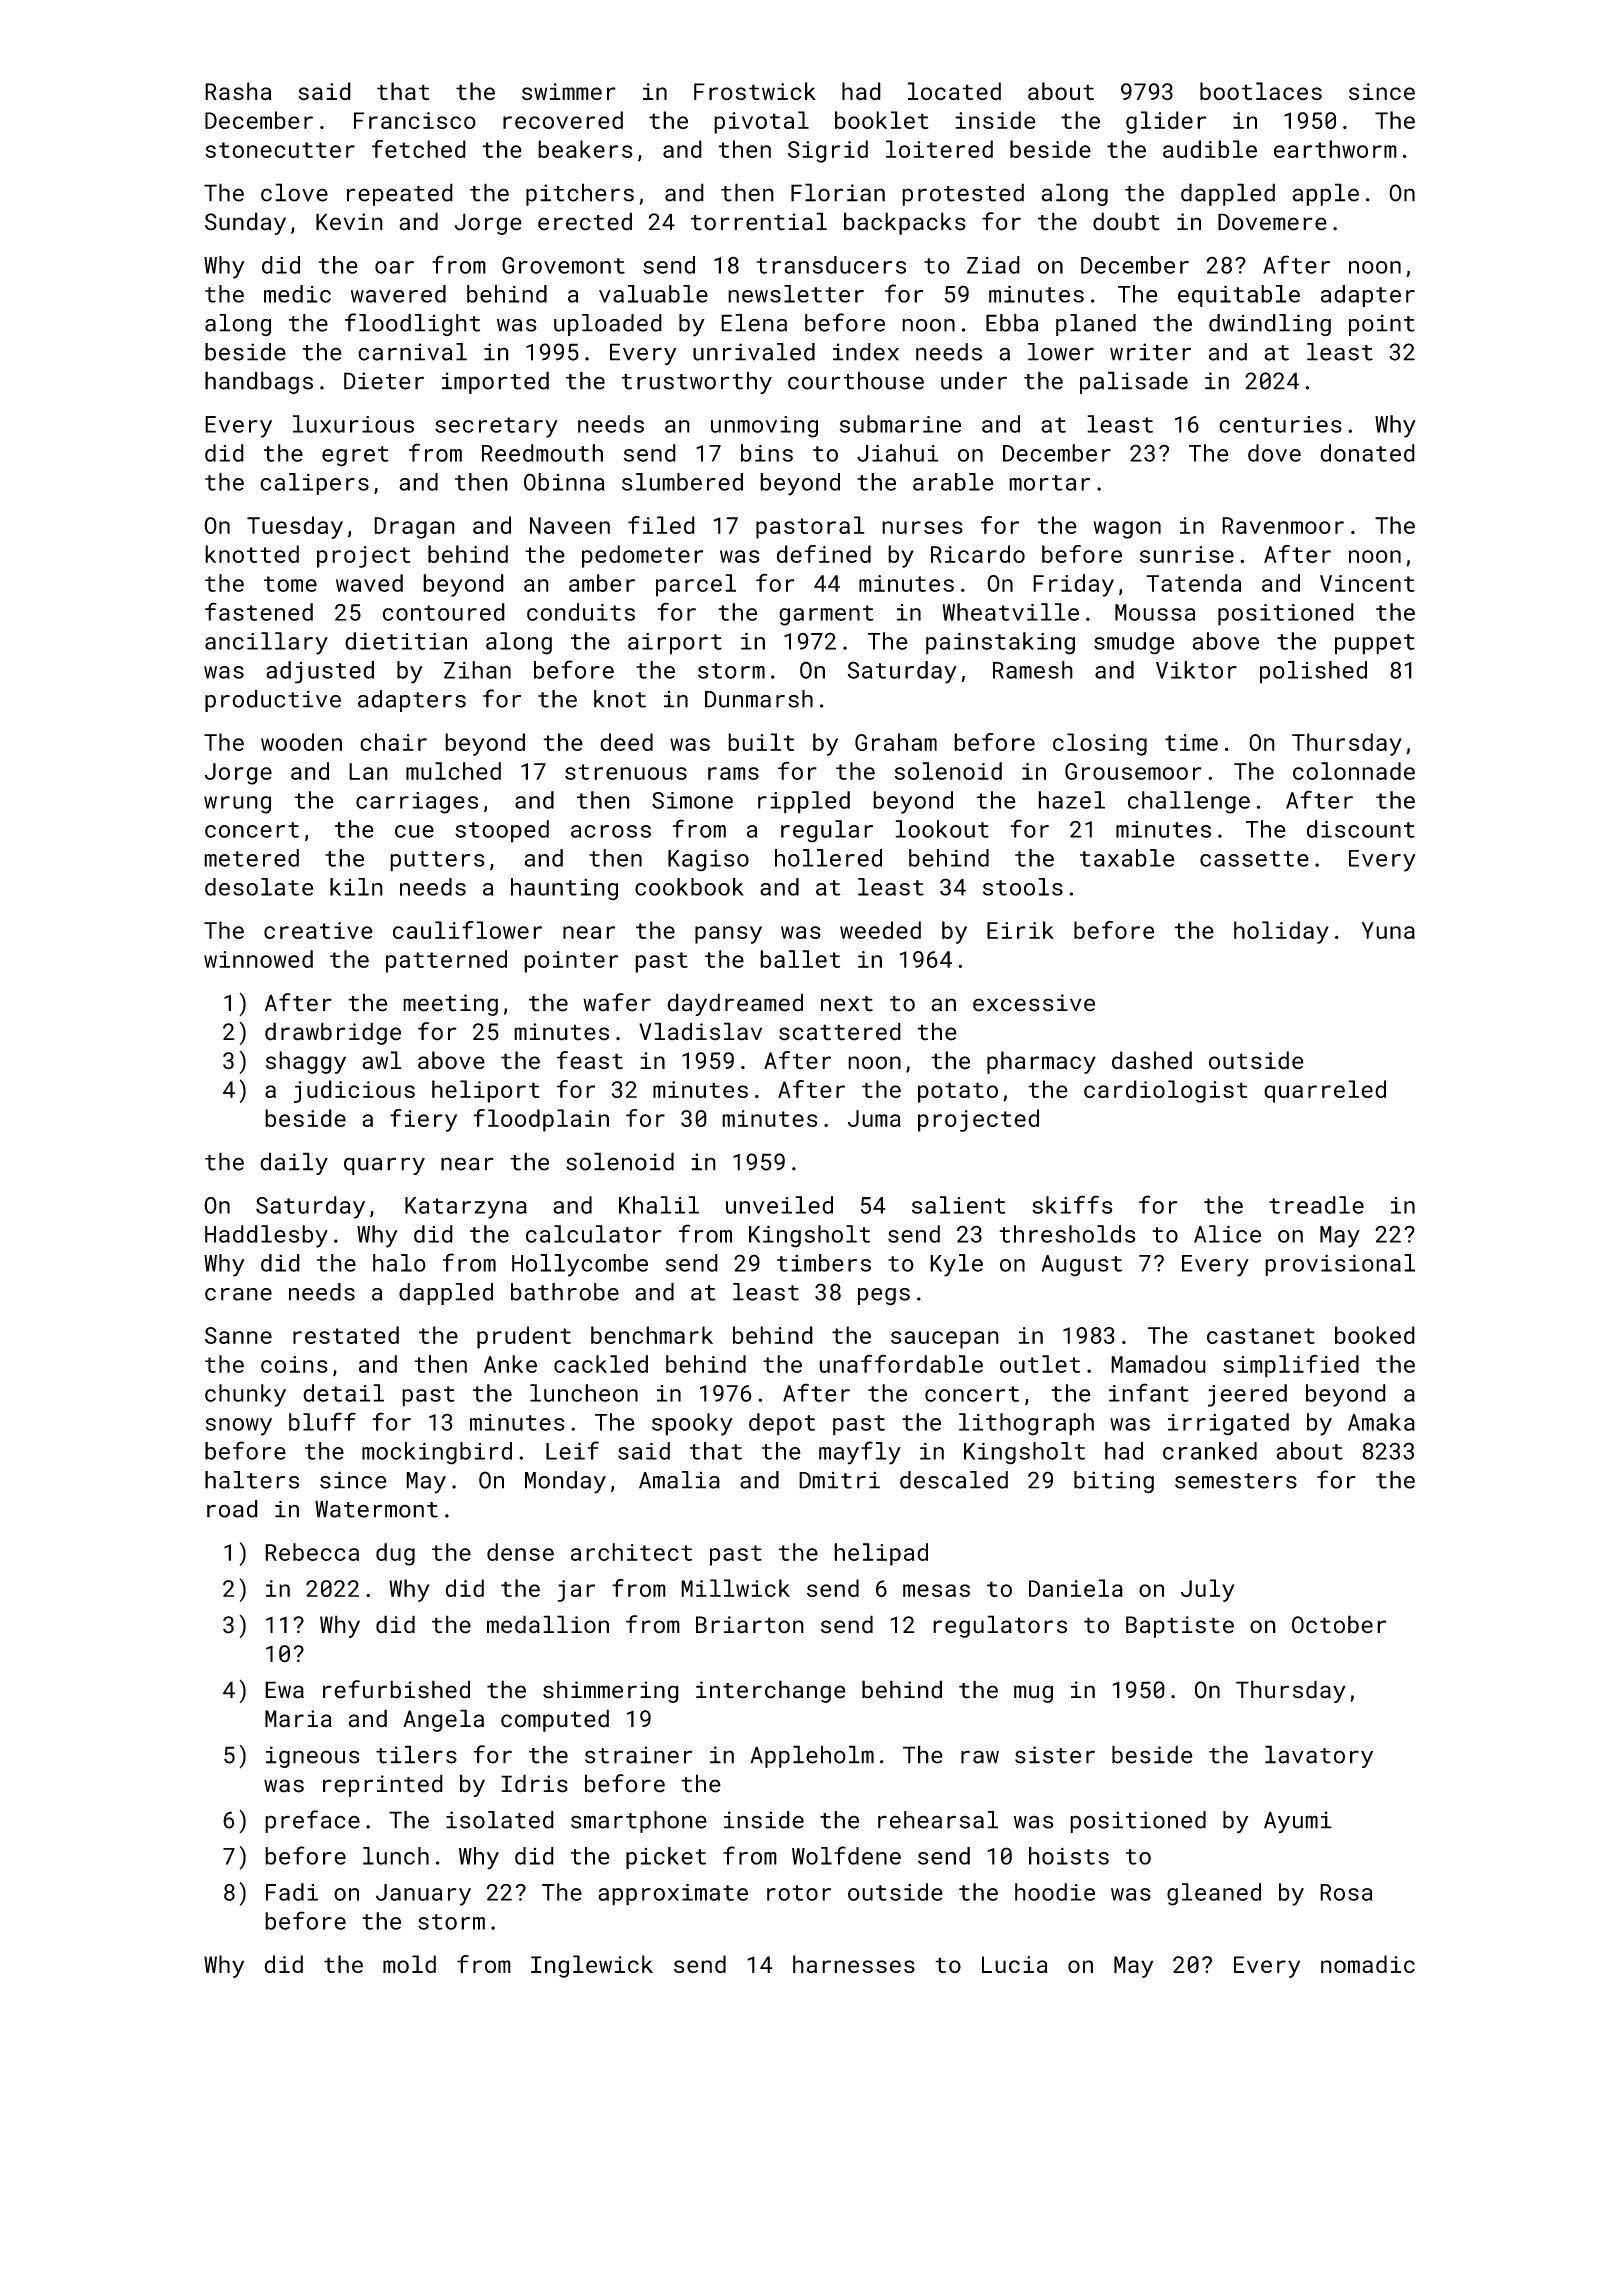 Image resolution: width=1620 pixels, height=2292 pixels. What do you see at coordinates (1316, 1205) in the page?
I see `treadle` at bounding box center [1316, 1205].
